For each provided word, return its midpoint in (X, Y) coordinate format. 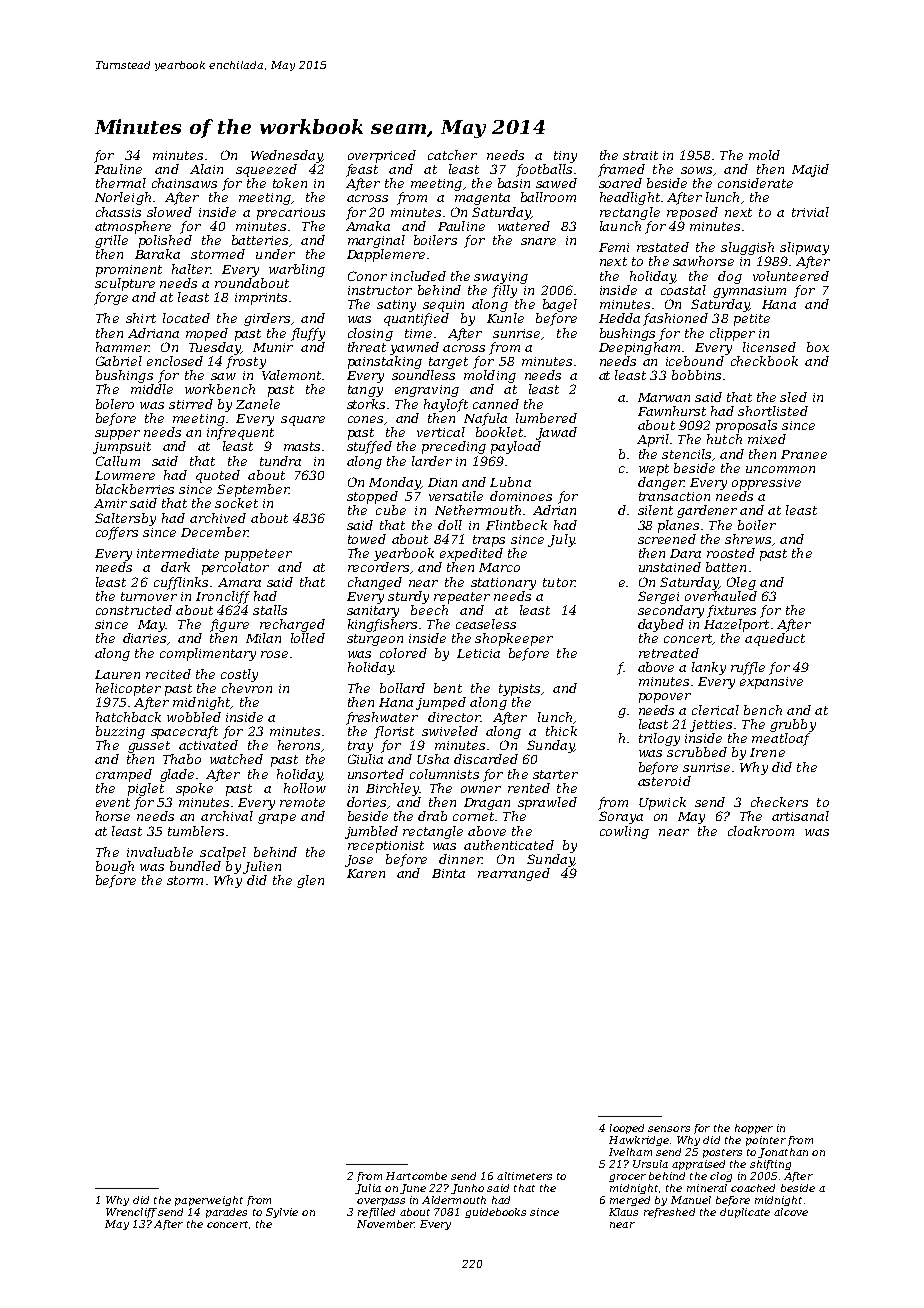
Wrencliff (131, 1213)
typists (519, 690)
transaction (674, 496)
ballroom (548, 197)
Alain (206, 169)
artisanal (800, 816)
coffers (117, 533)
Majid (810, 170)
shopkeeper (514, 639)
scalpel (223, 853)
